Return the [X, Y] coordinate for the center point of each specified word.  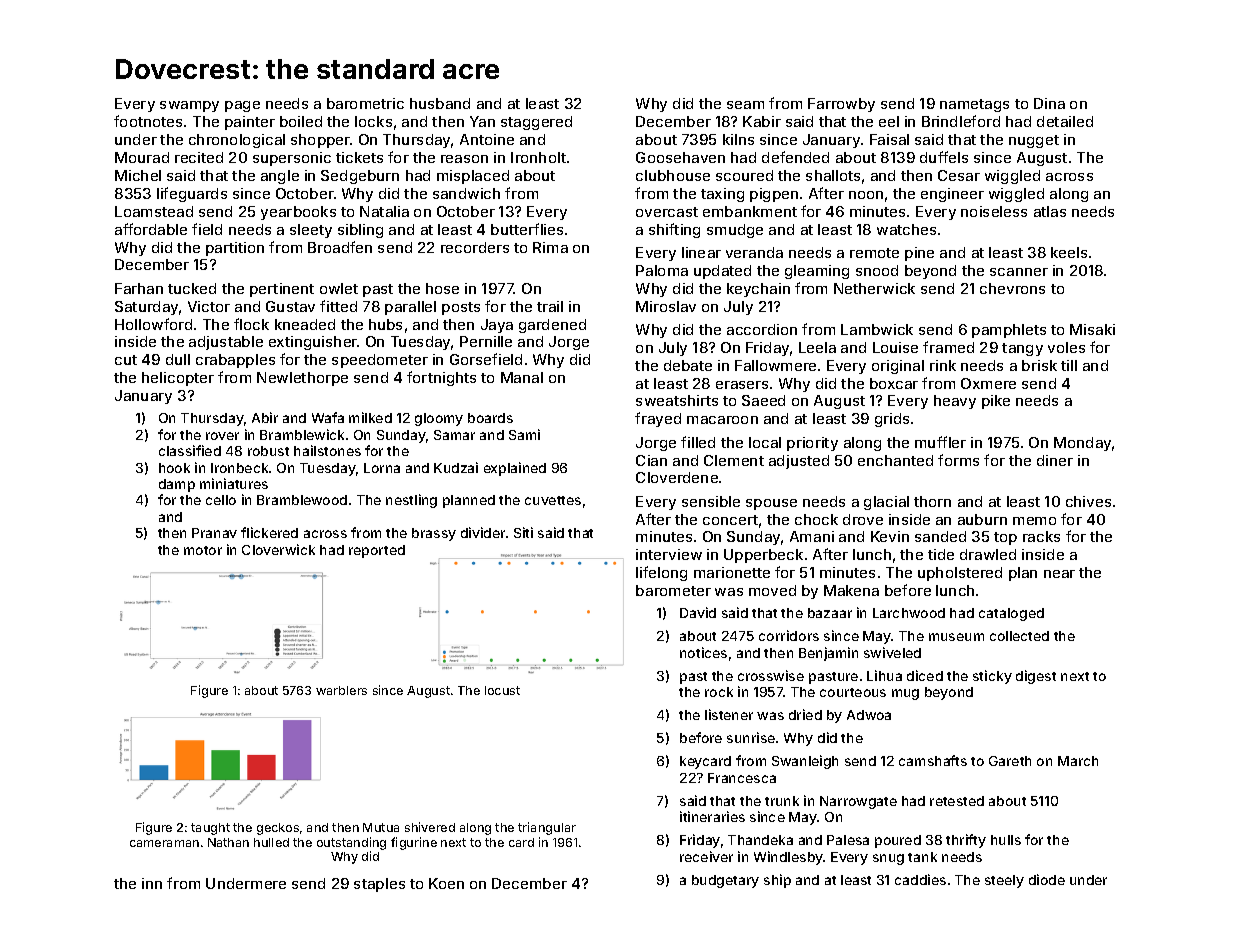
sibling [360, 231]
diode [1047, 879]
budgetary [725, 881]
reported [377, 551]
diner [1055, 460]
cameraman [164, 843]
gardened [552, 326]
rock [719, 692]
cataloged [1011, 614]
